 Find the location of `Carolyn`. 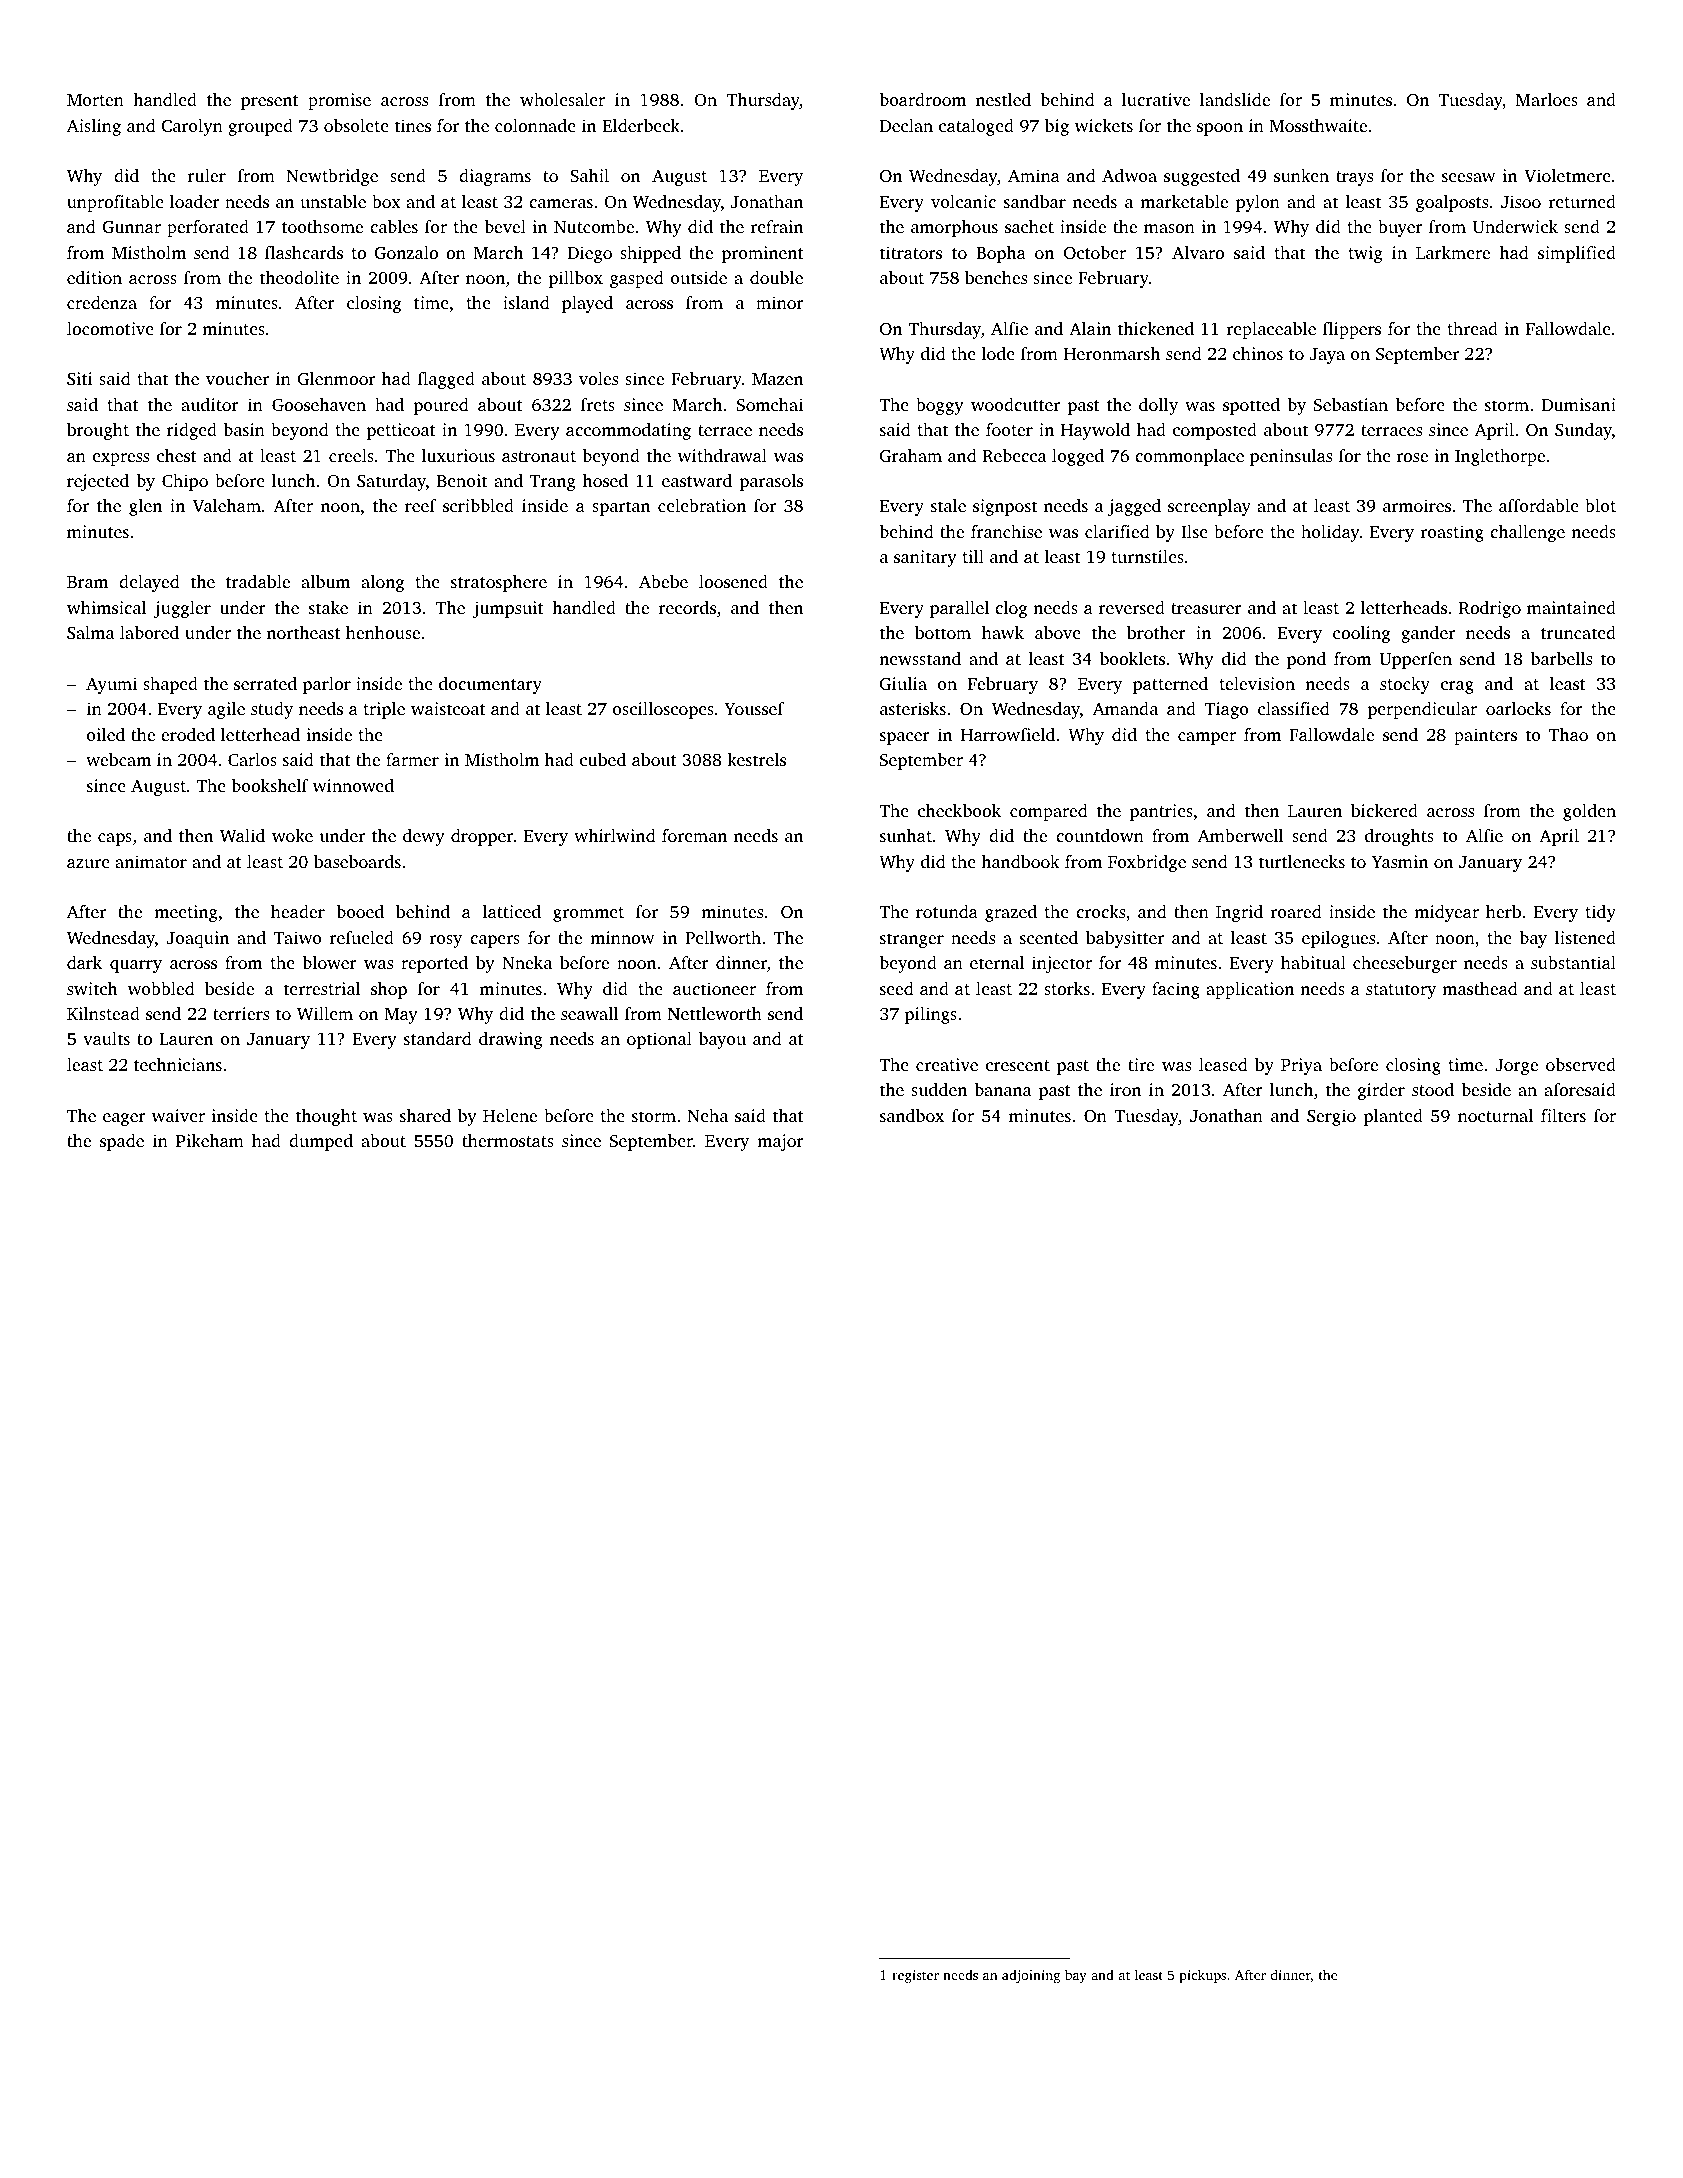

Carolyn is located at coordinates (192, 127).
